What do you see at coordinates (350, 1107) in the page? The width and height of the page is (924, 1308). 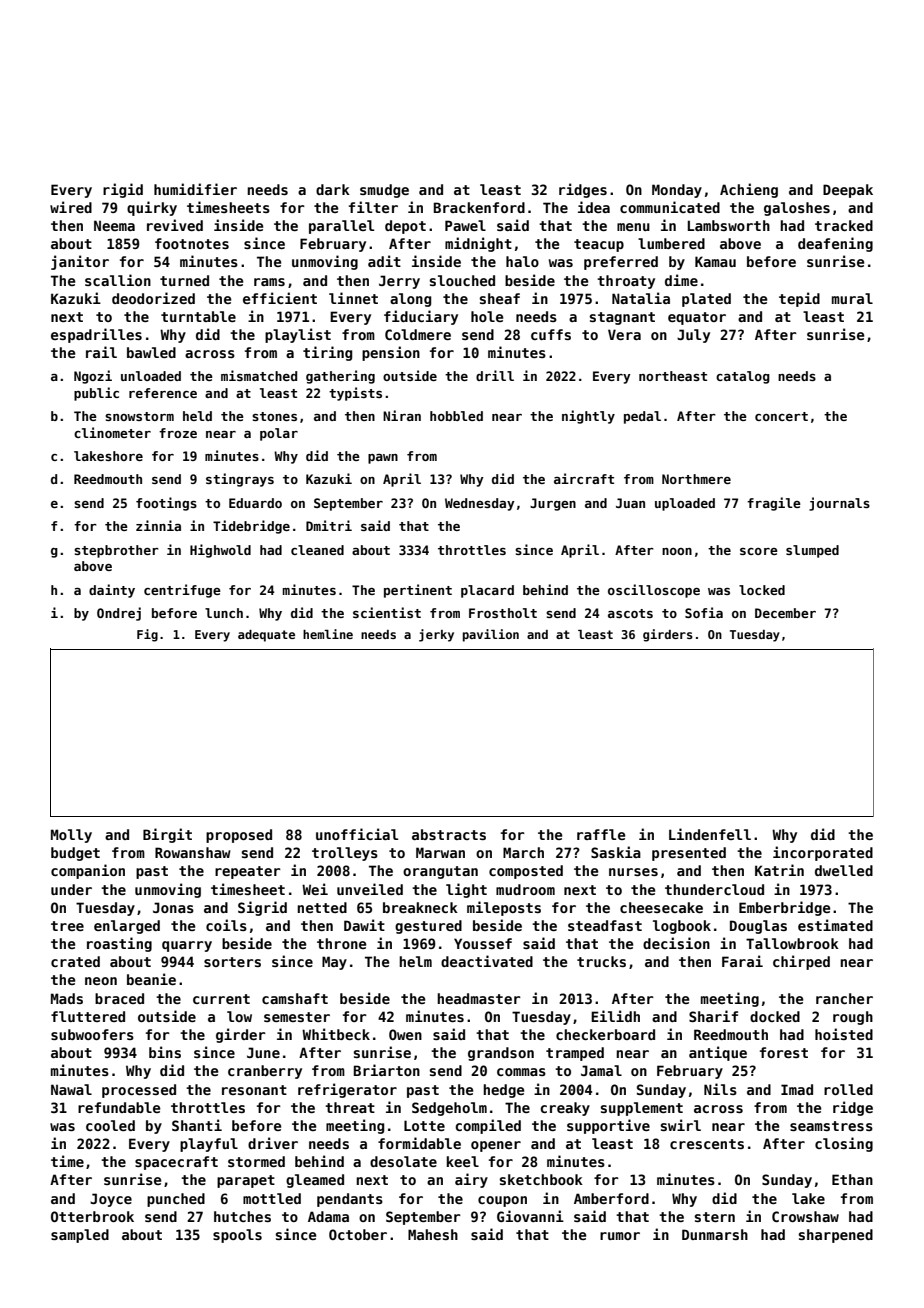 I see `threat` at bounding box center [350, 1107].
